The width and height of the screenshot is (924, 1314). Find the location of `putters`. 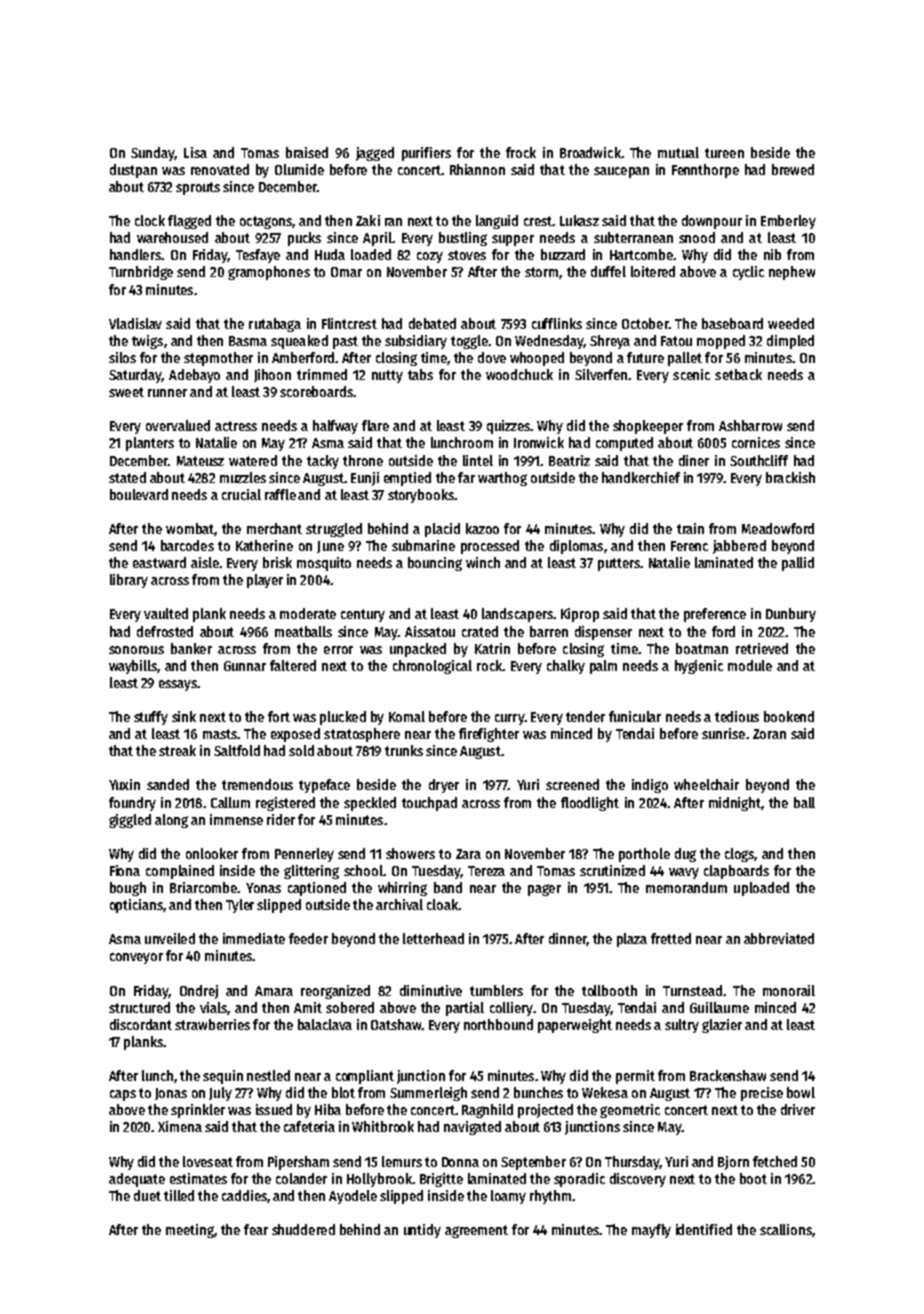

putters is located at coordinates (619, 564).
